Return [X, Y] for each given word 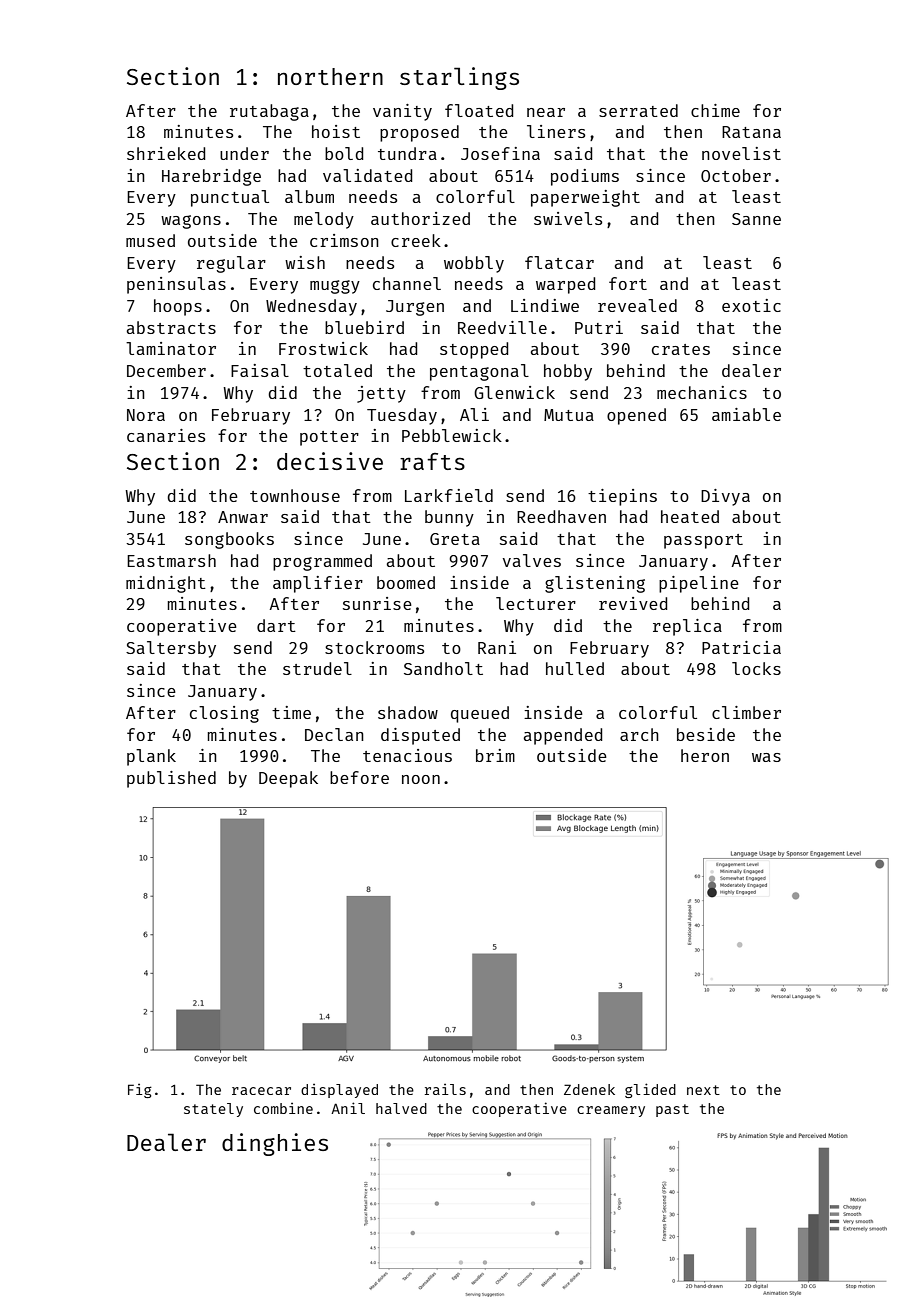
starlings [459, 78]
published [171, 779]
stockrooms [374, 647]
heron [705, 755]
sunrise [377, 603]
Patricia [741, 647]
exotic [751, 305]
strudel [317, 668]
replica [687, 627]
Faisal [260, 370]
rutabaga [269, 112]
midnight [166, 584]
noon [421, 779]
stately [213, 1110]
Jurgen [415, 308]
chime [715, 110]
